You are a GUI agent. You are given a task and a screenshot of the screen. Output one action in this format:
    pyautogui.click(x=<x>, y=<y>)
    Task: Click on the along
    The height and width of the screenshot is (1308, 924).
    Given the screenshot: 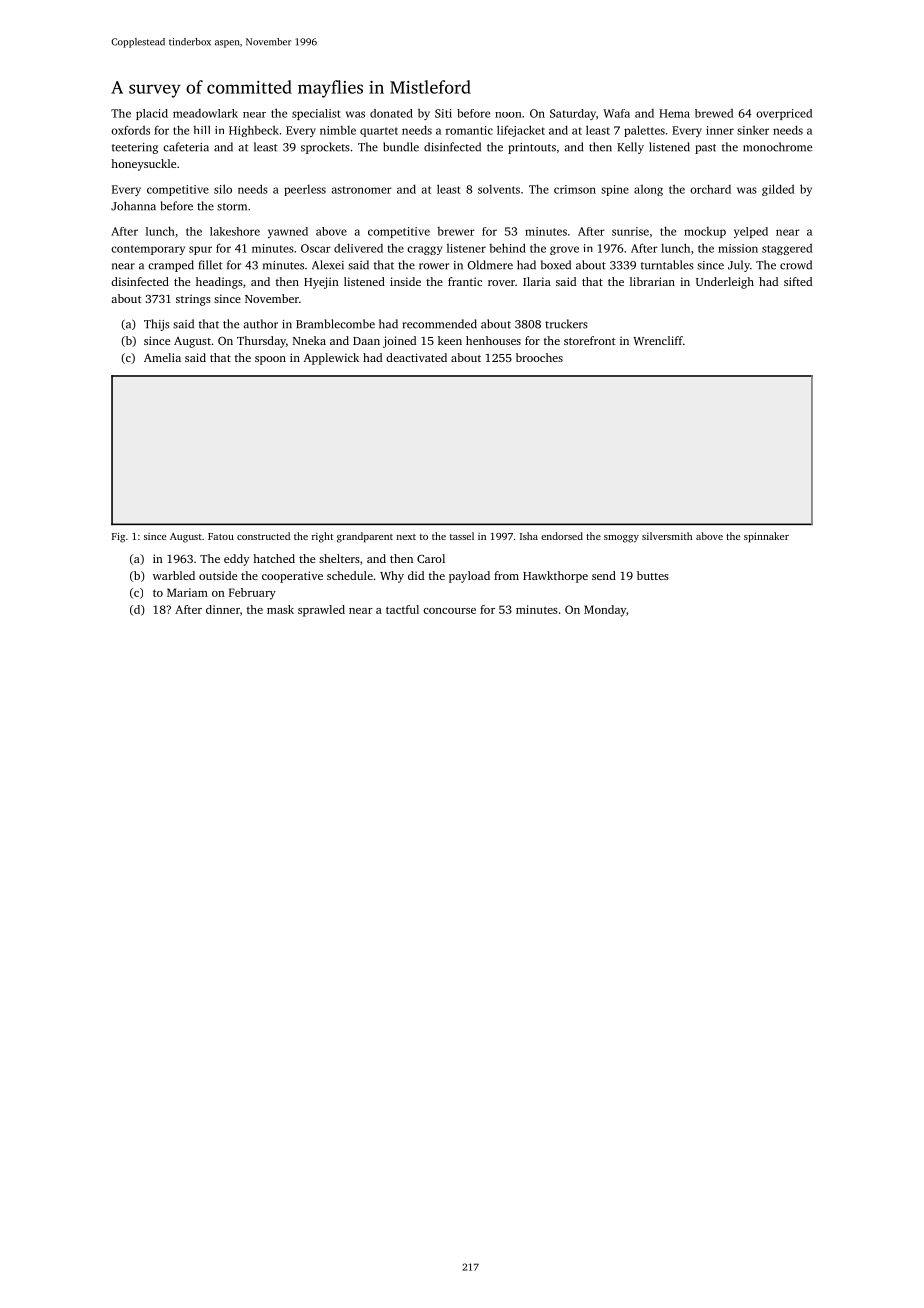 What is the action you would take?
    pyautogui.click(x=648, y=190)
